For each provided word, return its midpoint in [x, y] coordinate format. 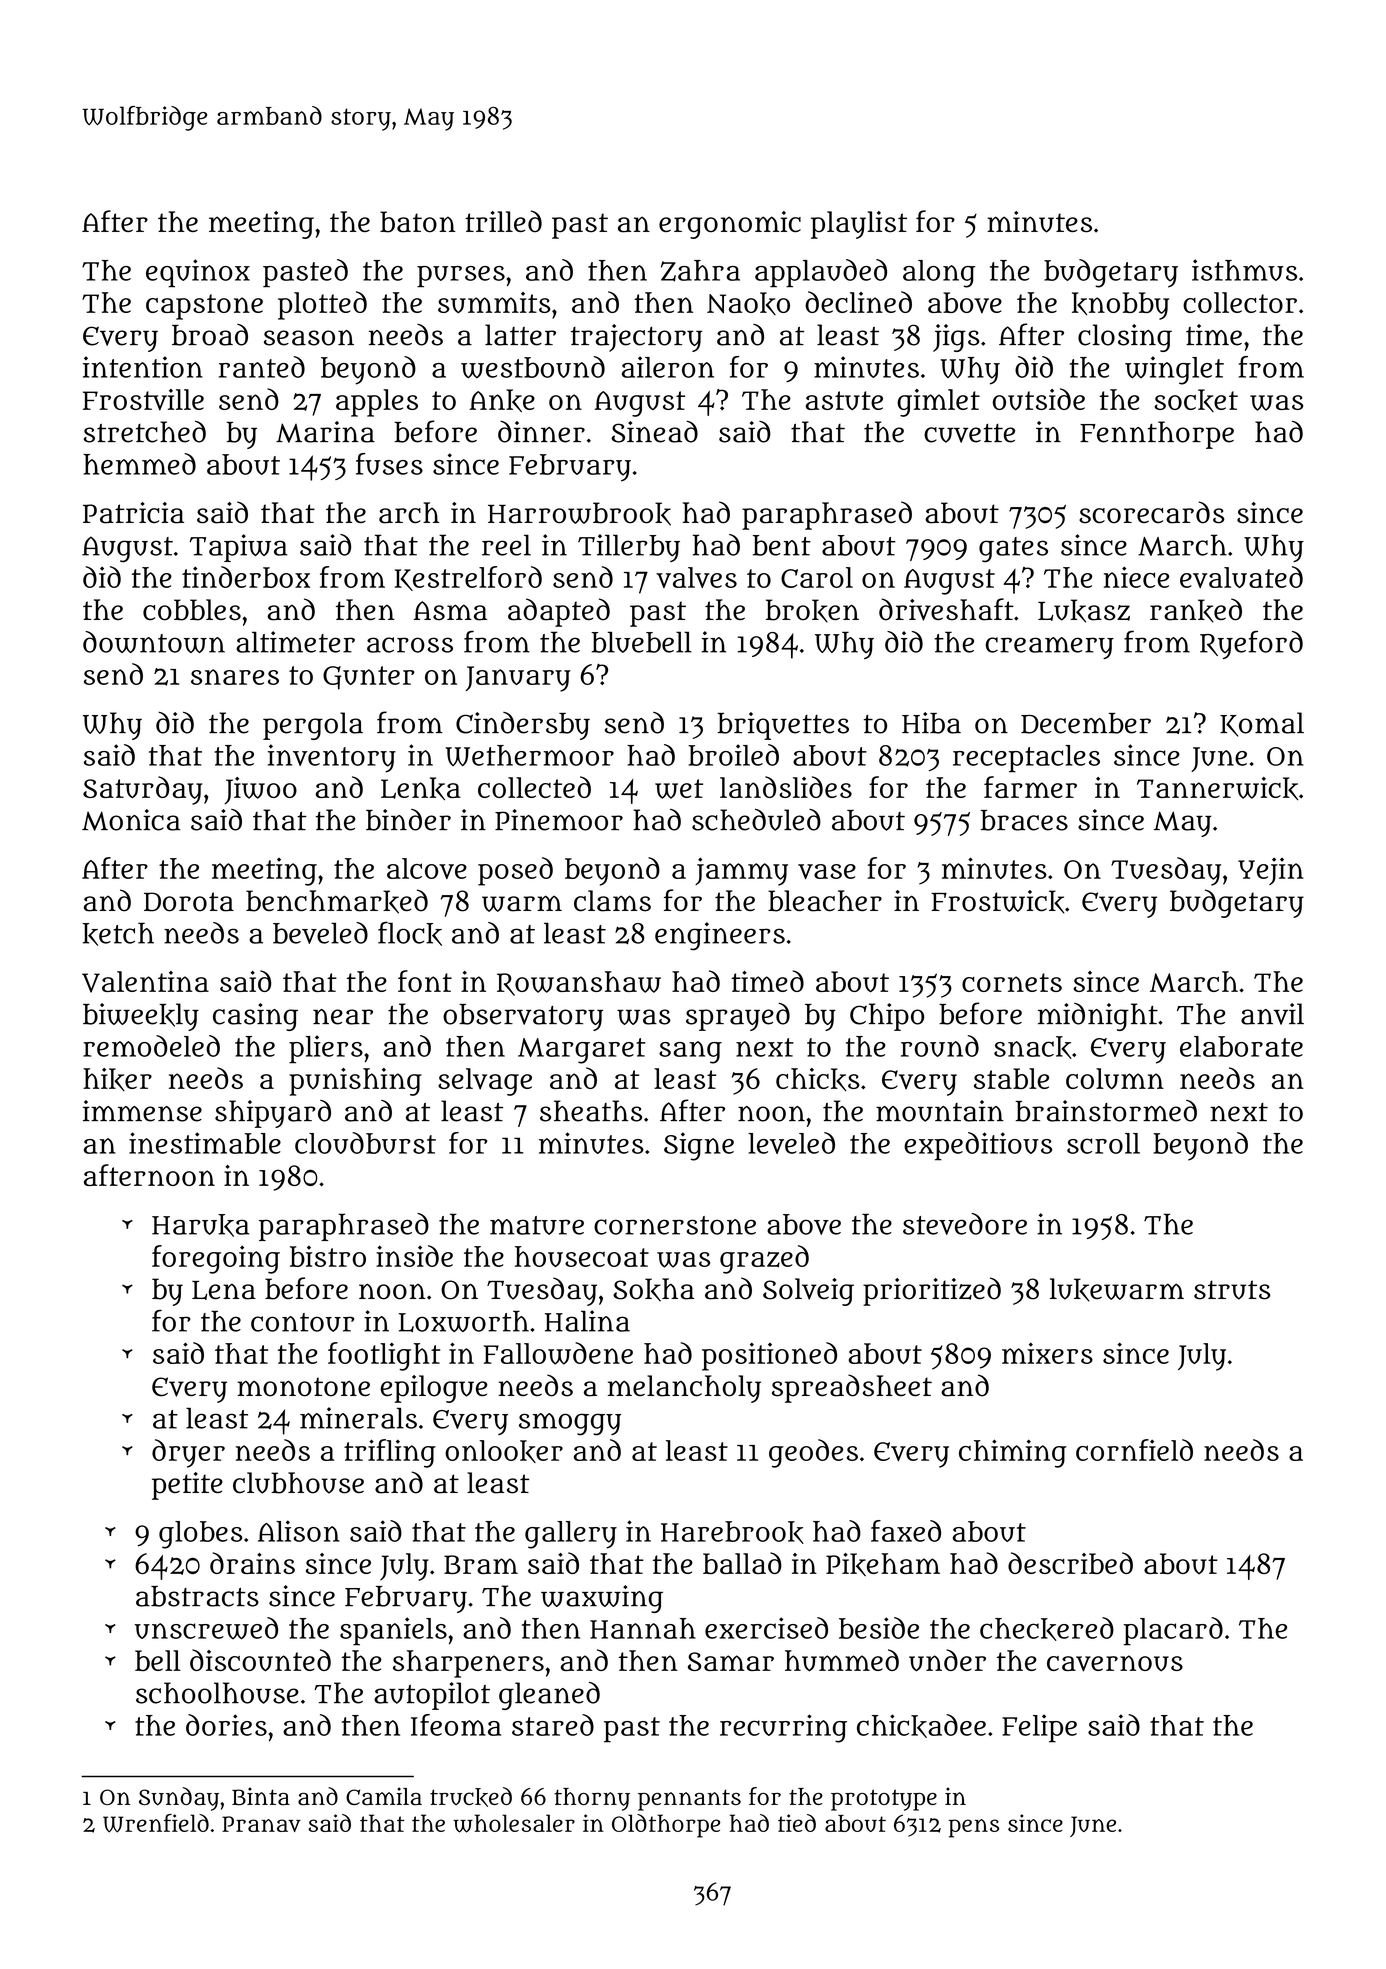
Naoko [748, 303]
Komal [1262, 724]
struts [1232, 1290]
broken [812, 611]
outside [1039, 399]
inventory [332, 758]
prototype [884, 1800]
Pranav [261, 1824]
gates [1013, 550]
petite [187, 1486]
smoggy [570, 1424]
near [343, 1017]
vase [827, 871]
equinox [198, 273]
